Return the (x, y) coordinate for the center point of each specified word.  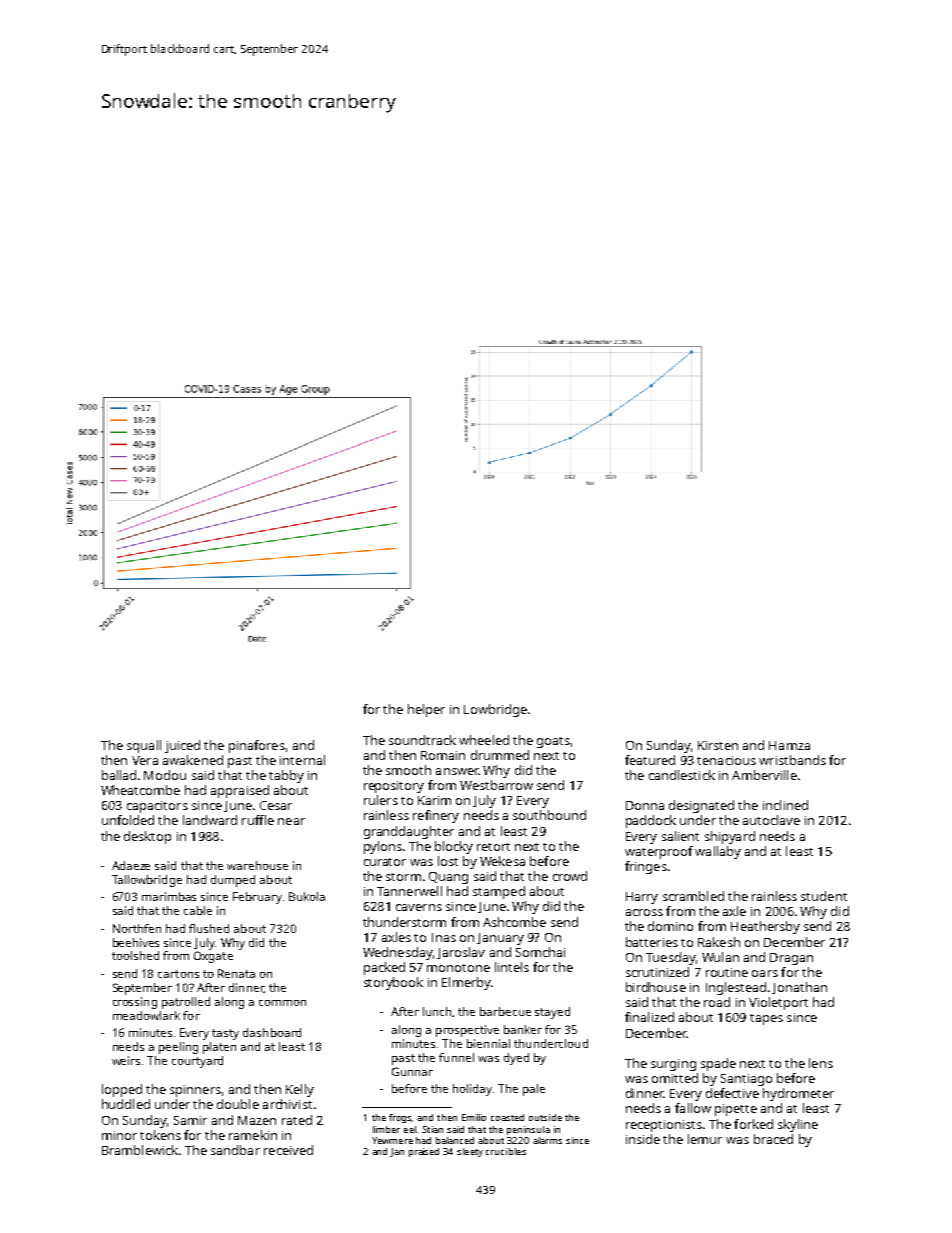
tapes (766, 1019)
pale (534, 1090)
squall (144, 746)
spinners (195, 1091)
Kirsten (718, 745)
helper (426, 710)
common (282, 1003)
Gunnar (412, 1071)
